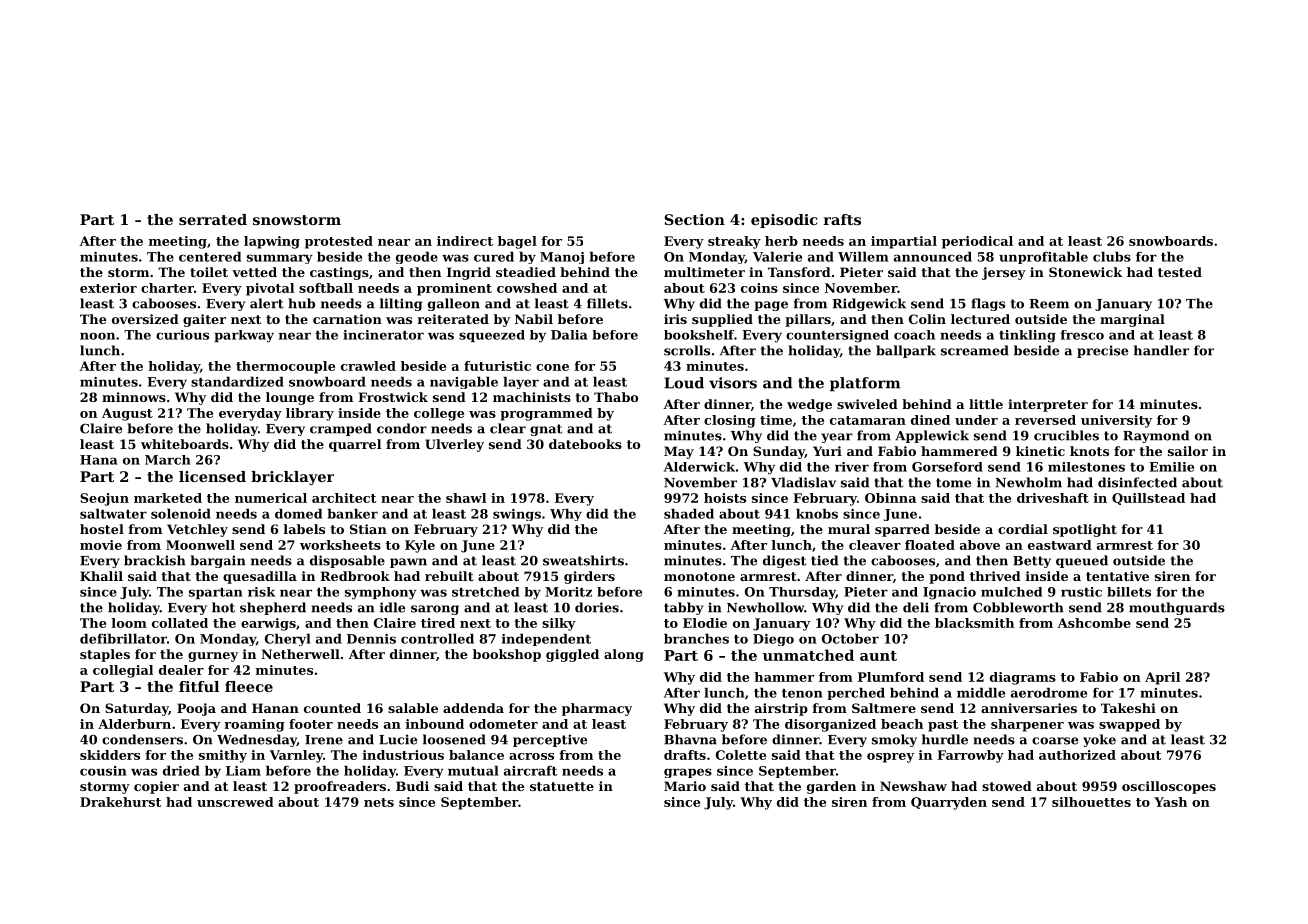 This screenshot has height=924, width=1308. I want to click on knobs, so click(817, 514).
